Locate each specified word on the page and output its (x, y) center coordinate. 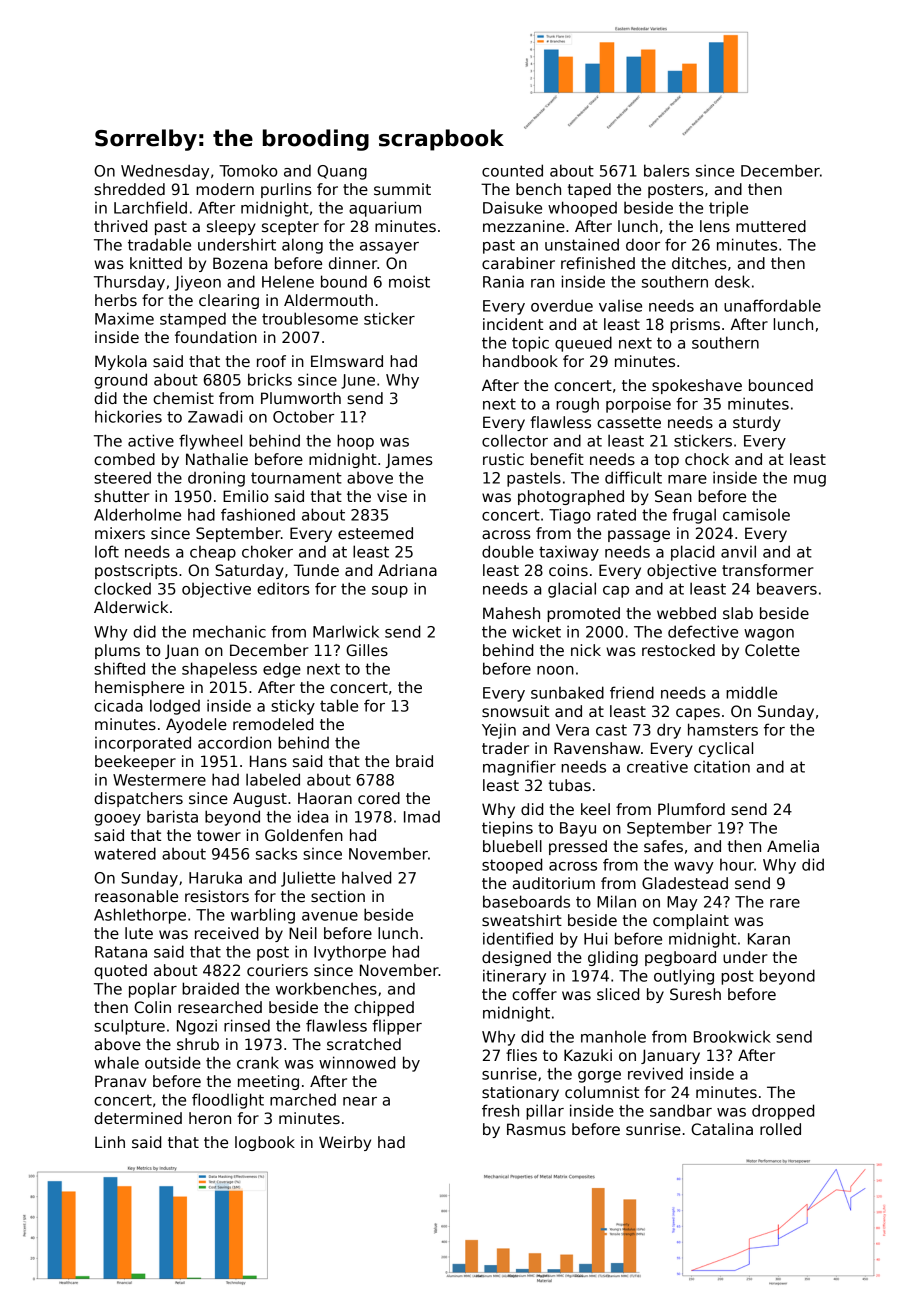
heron (210, 1118)
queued (583, 344)
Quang (342, 172)
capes (698, 714)
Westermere (159, 780)
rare (785, 903)
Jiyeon (197, 283)
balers (667, 170)
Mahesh (511, 613)
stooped (512, 866)
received (226, 933)
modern (225, 189)
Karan (769, 939)
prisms (695, 325)
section (338, 896)
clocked (122, 588)
